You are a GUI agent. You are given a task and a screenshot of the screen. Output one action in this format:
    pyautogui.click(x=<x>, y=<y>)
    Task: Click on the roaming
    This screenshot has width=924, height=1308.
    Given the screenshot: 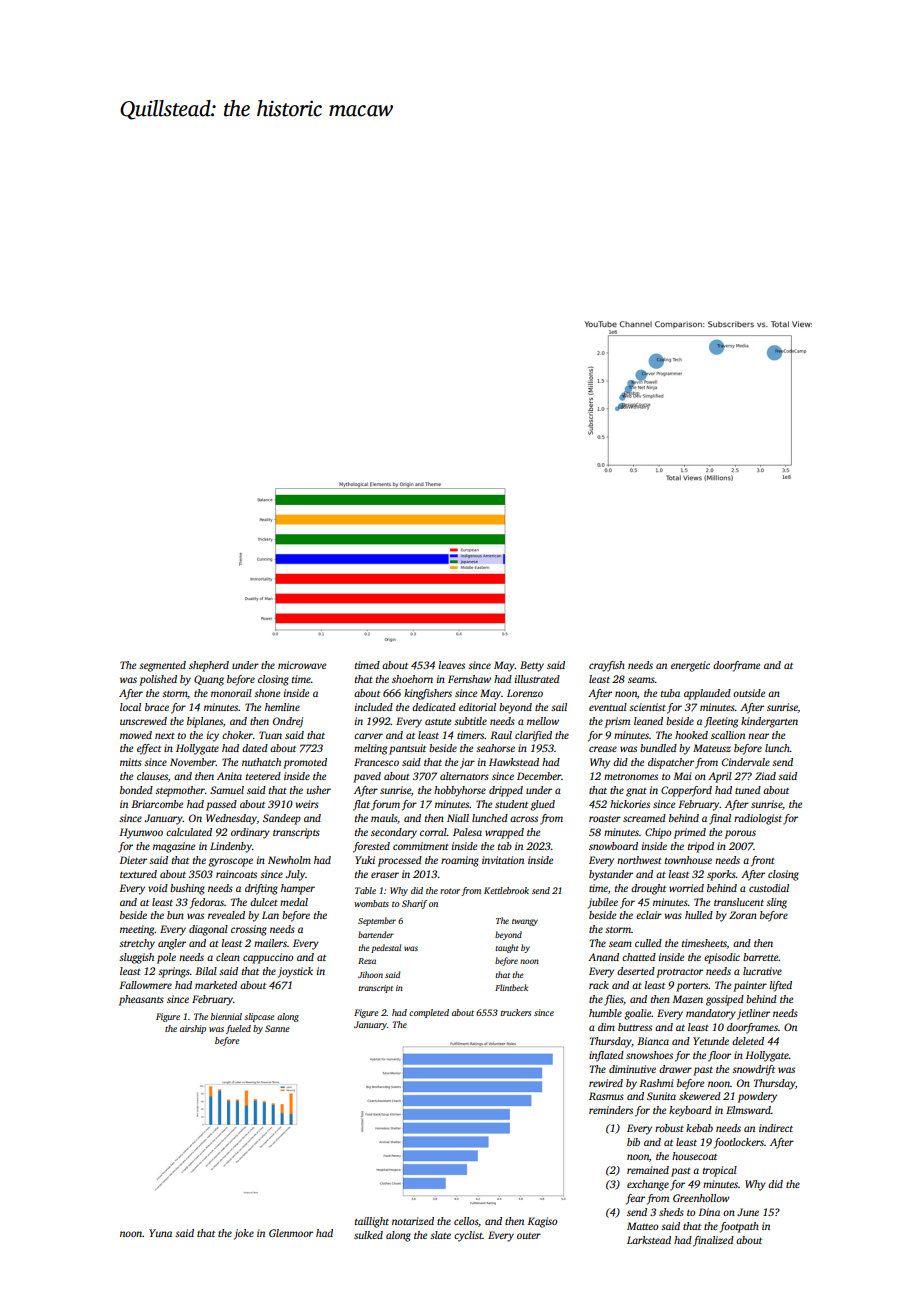 What is the action you would take?
    pyautogui.click(x=460, y=861)
